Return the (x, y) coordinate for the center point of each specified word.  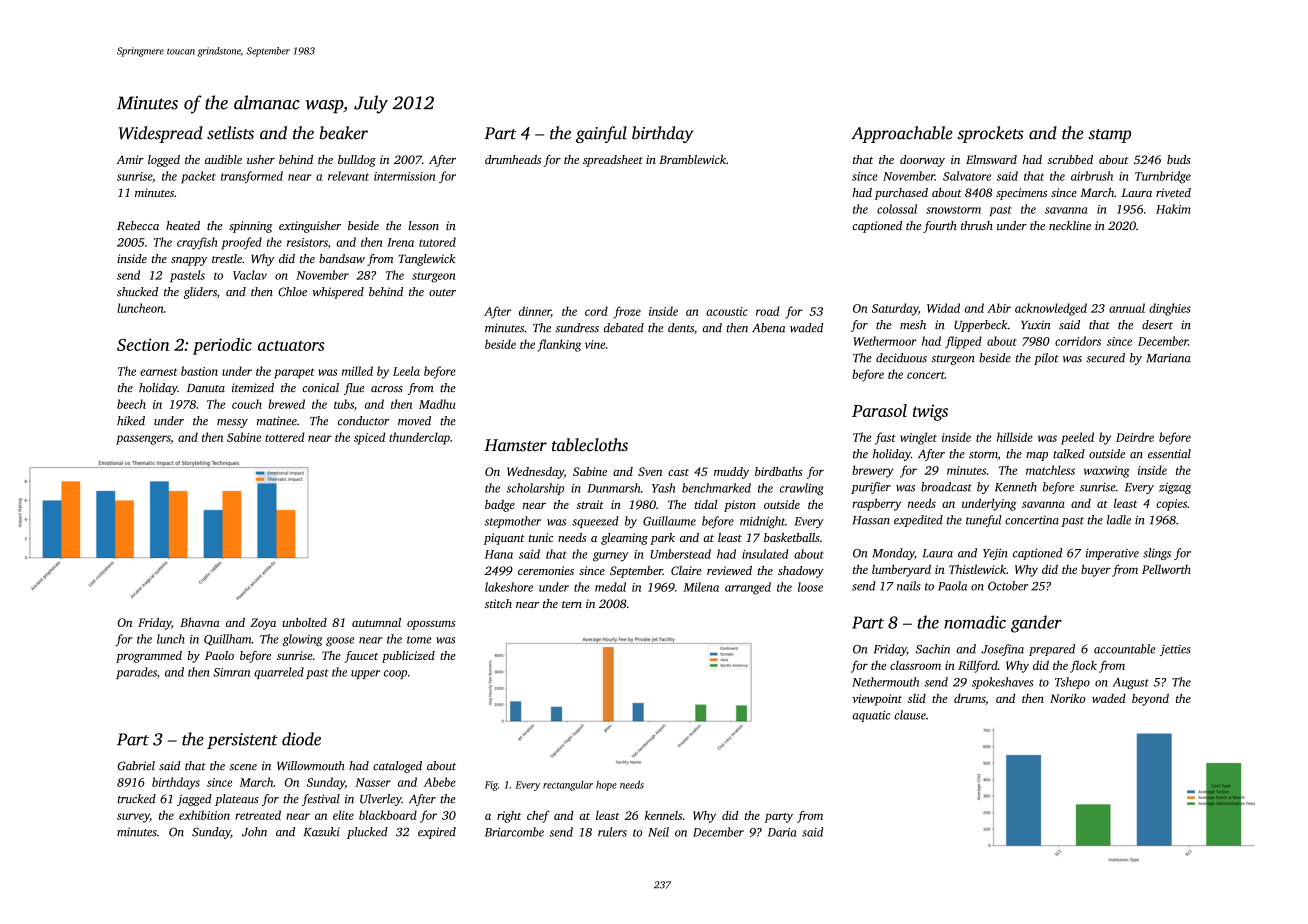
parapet (294, 373)
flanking (559, 345)
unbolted (305, 622)
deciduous (901, 358)
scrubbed (1070, 159)
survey (133, 818)
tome (419, 640)
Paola (952, 586)
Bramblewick (692, 159)
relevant (348, 176)
